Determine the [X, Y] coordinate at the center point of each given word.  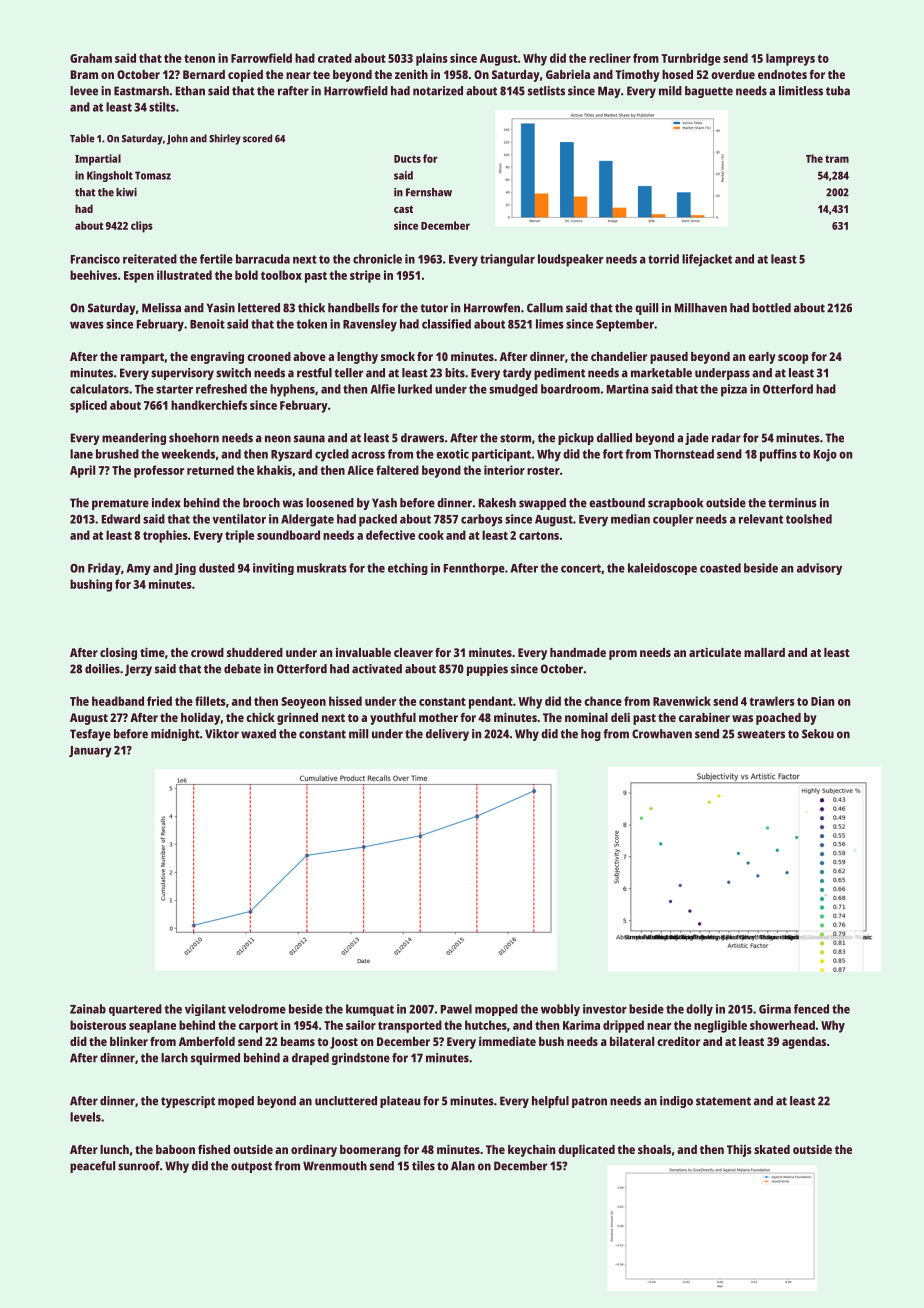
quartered [135, 1010]
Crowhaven [662, 734]
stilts [162, 107]
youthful [393, 719]
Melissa [161, 308]
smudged [513, 390]
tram [837, 159]
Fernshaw [429, 192]
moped [236, 1102]
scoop [793, 359]
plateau [400, 1102]
